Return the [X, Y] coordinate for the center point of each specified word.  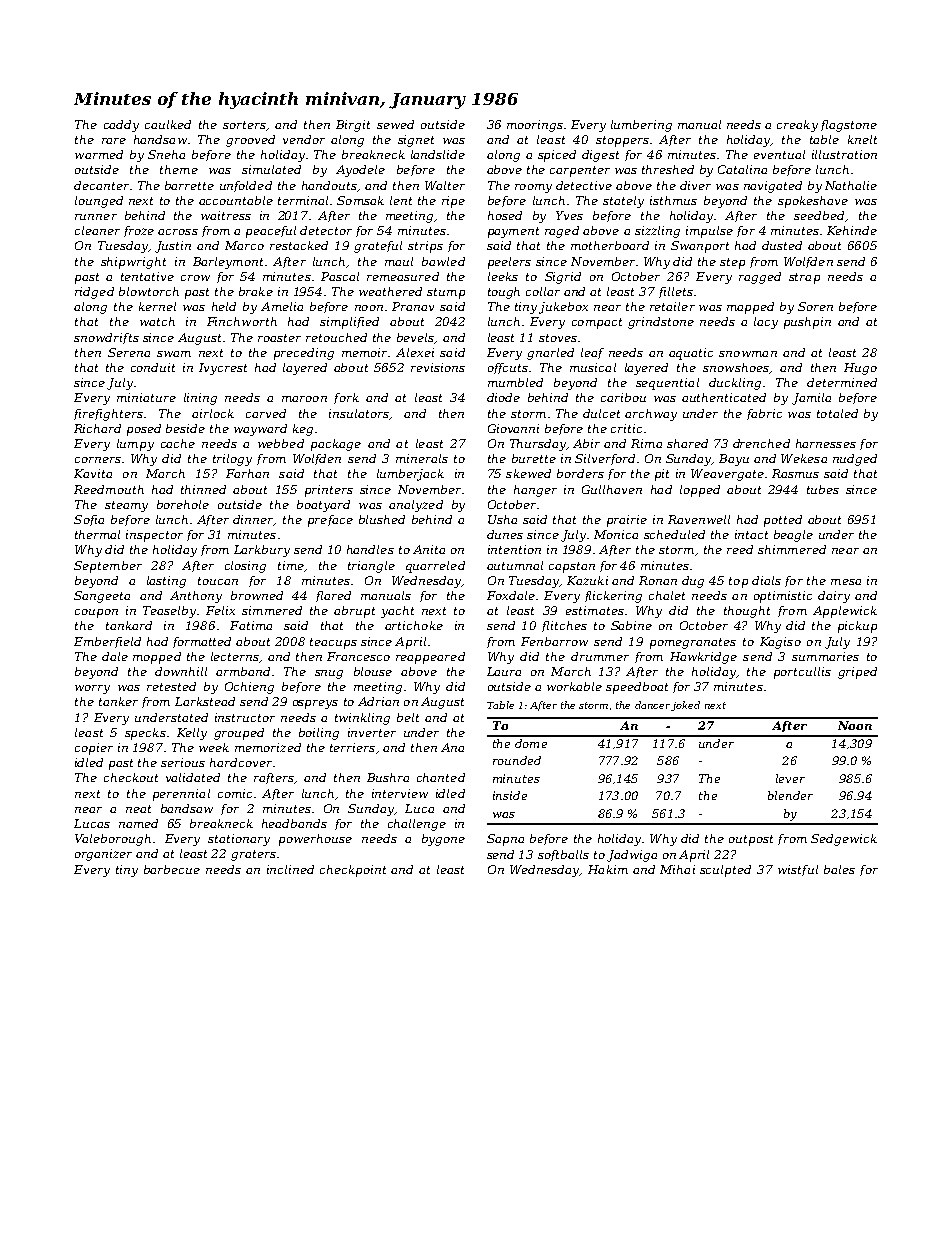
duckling [735, 384]
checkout [131, 777]
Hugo [860, 369]
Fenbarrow [554, 641]
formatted [202, 642]
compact [597, 323]
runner [96, 217]
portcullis [802, 673]
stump [446, 293]
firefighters [108, 415]
